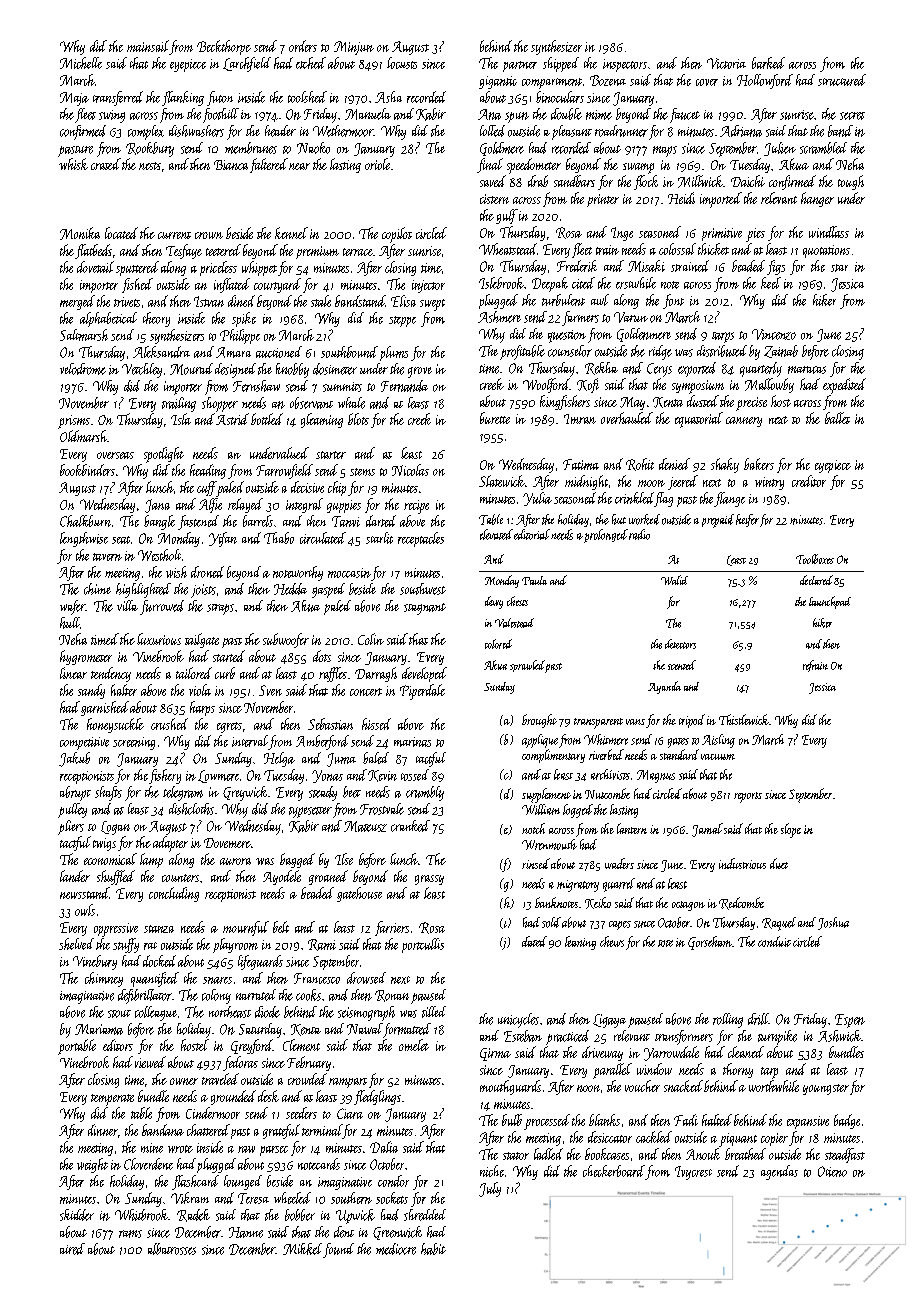 The image size is (924, 1308). What do you see at coordinates (103, 1130) in the screenshot?
I see `dinner` at bounding box center [103, 1130].
